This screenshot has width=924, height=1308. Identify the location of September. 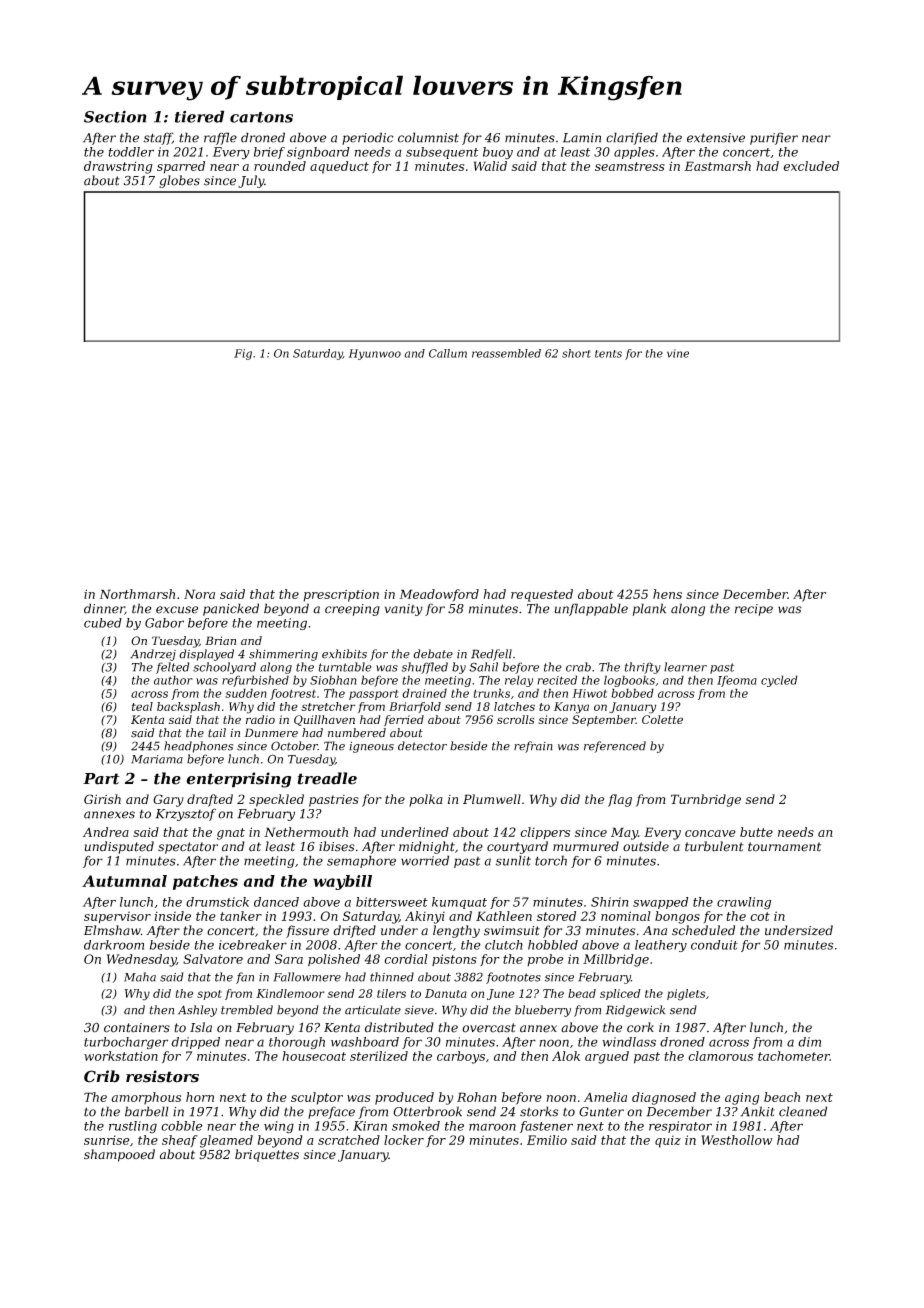
(604, 721).
